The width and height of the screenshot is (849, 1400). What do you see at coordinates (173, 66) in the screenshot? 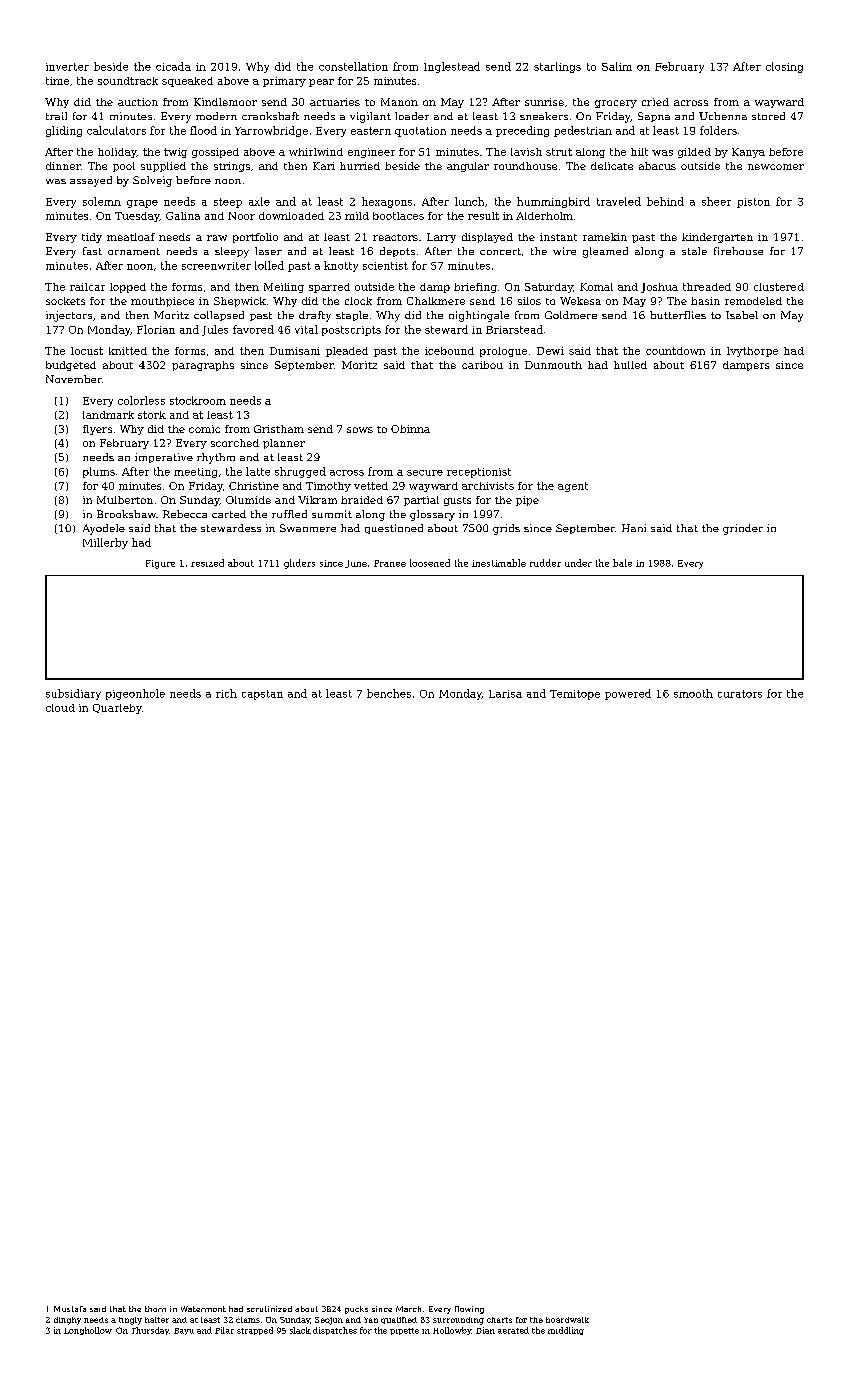
I see `cicada` at bounding box center [173, 66].
